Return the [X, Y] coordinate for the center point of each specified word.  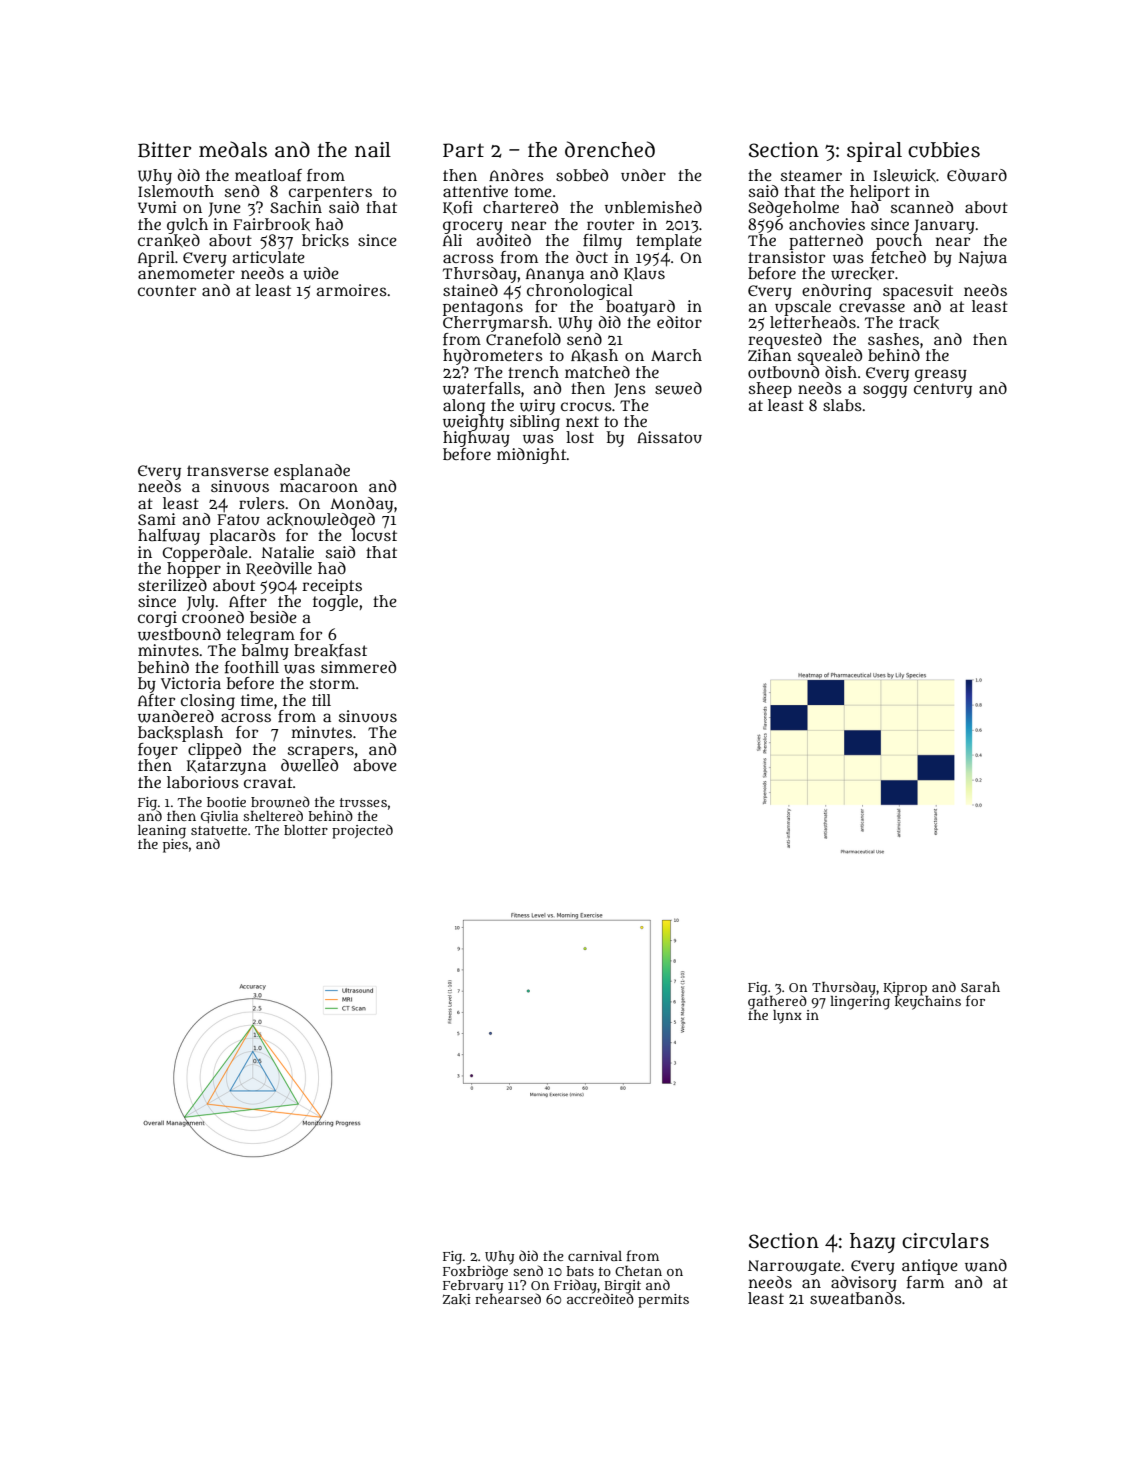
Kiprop [905, 988]
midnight [532, 456]
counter [167, 291]
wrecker [862, 273]
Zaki [457, 1299]
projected [362, 831]
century [943, 390]
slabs [842, 405]
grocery [473, 227]
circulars [945, 1241]
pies [175, 846]
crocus [586, 406]
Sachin [296, 207]
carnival [595, 1256]
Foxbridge [475, 1272]
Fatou [238, 520]
